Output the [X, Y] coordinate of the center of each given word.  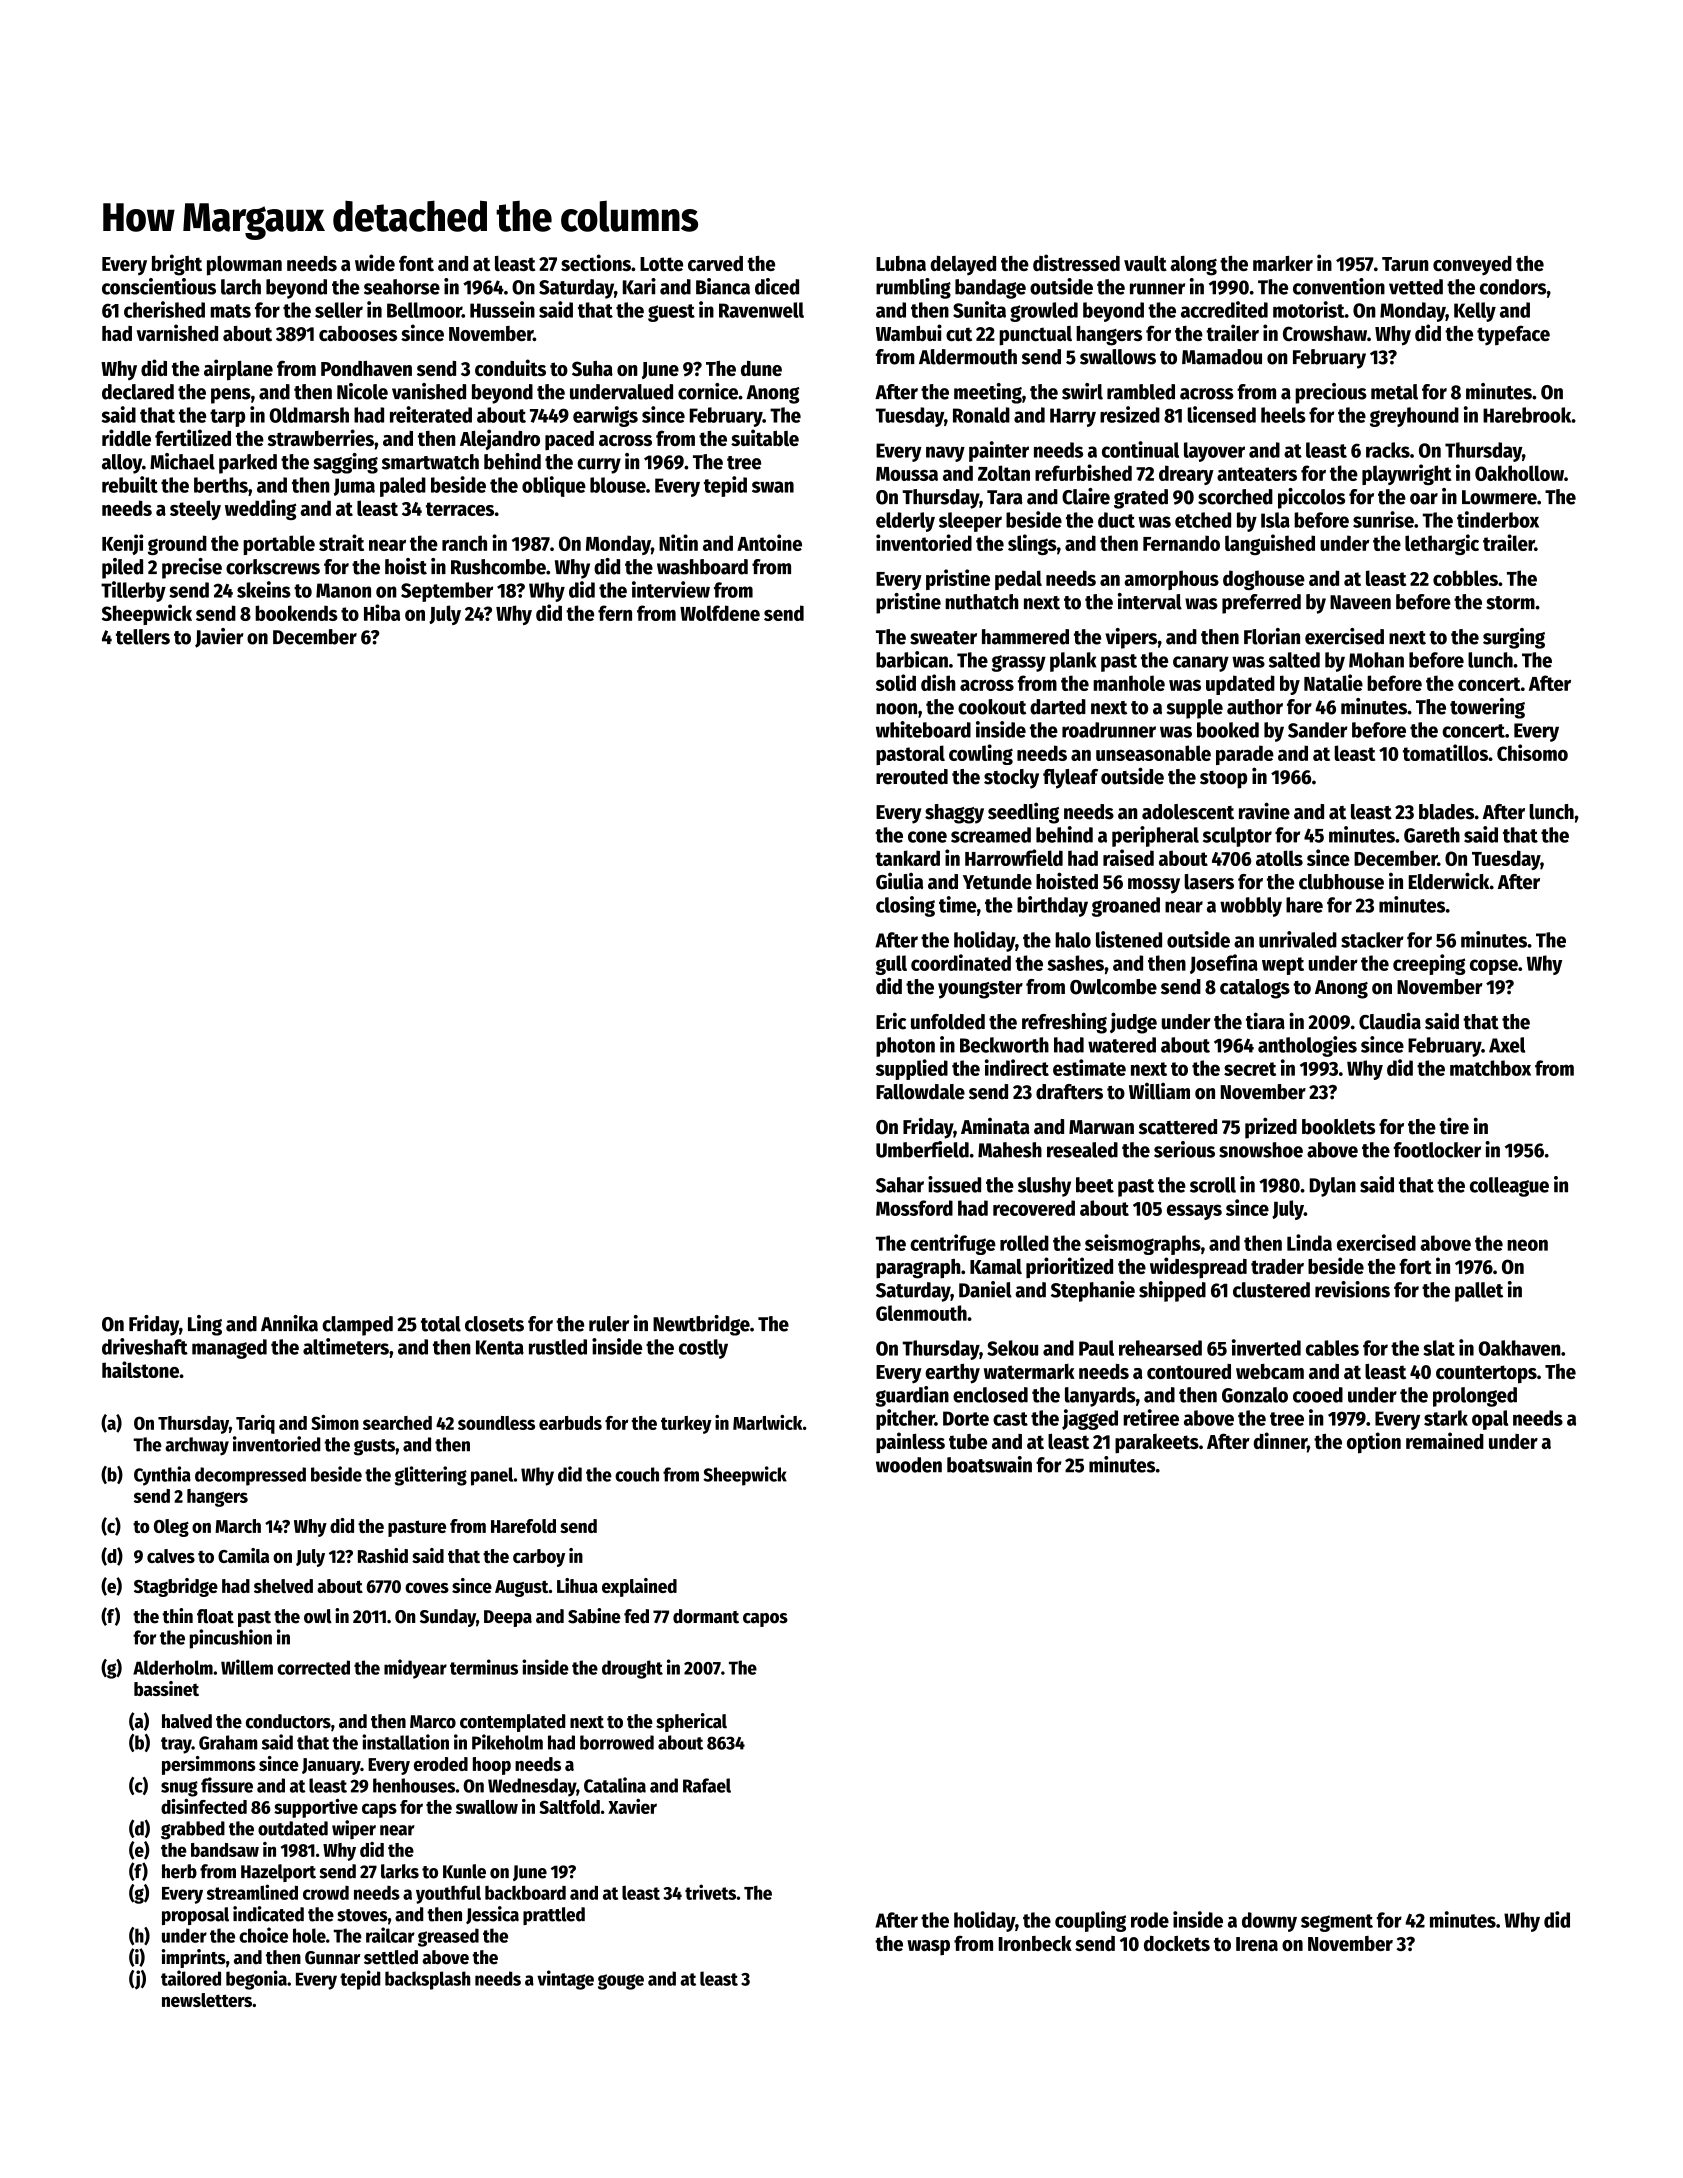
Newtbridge [701, 1325]
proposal [195, 1916]
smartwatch [430, 462]
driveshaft [145, 1346]
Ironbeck [1035, 1943]
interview [671, 589]
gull [891, 965]
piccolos [1311, 498]
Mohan [1376, 660]
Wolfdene [720, 613]
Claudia [1390, 1021]
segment [1337, 1923]
